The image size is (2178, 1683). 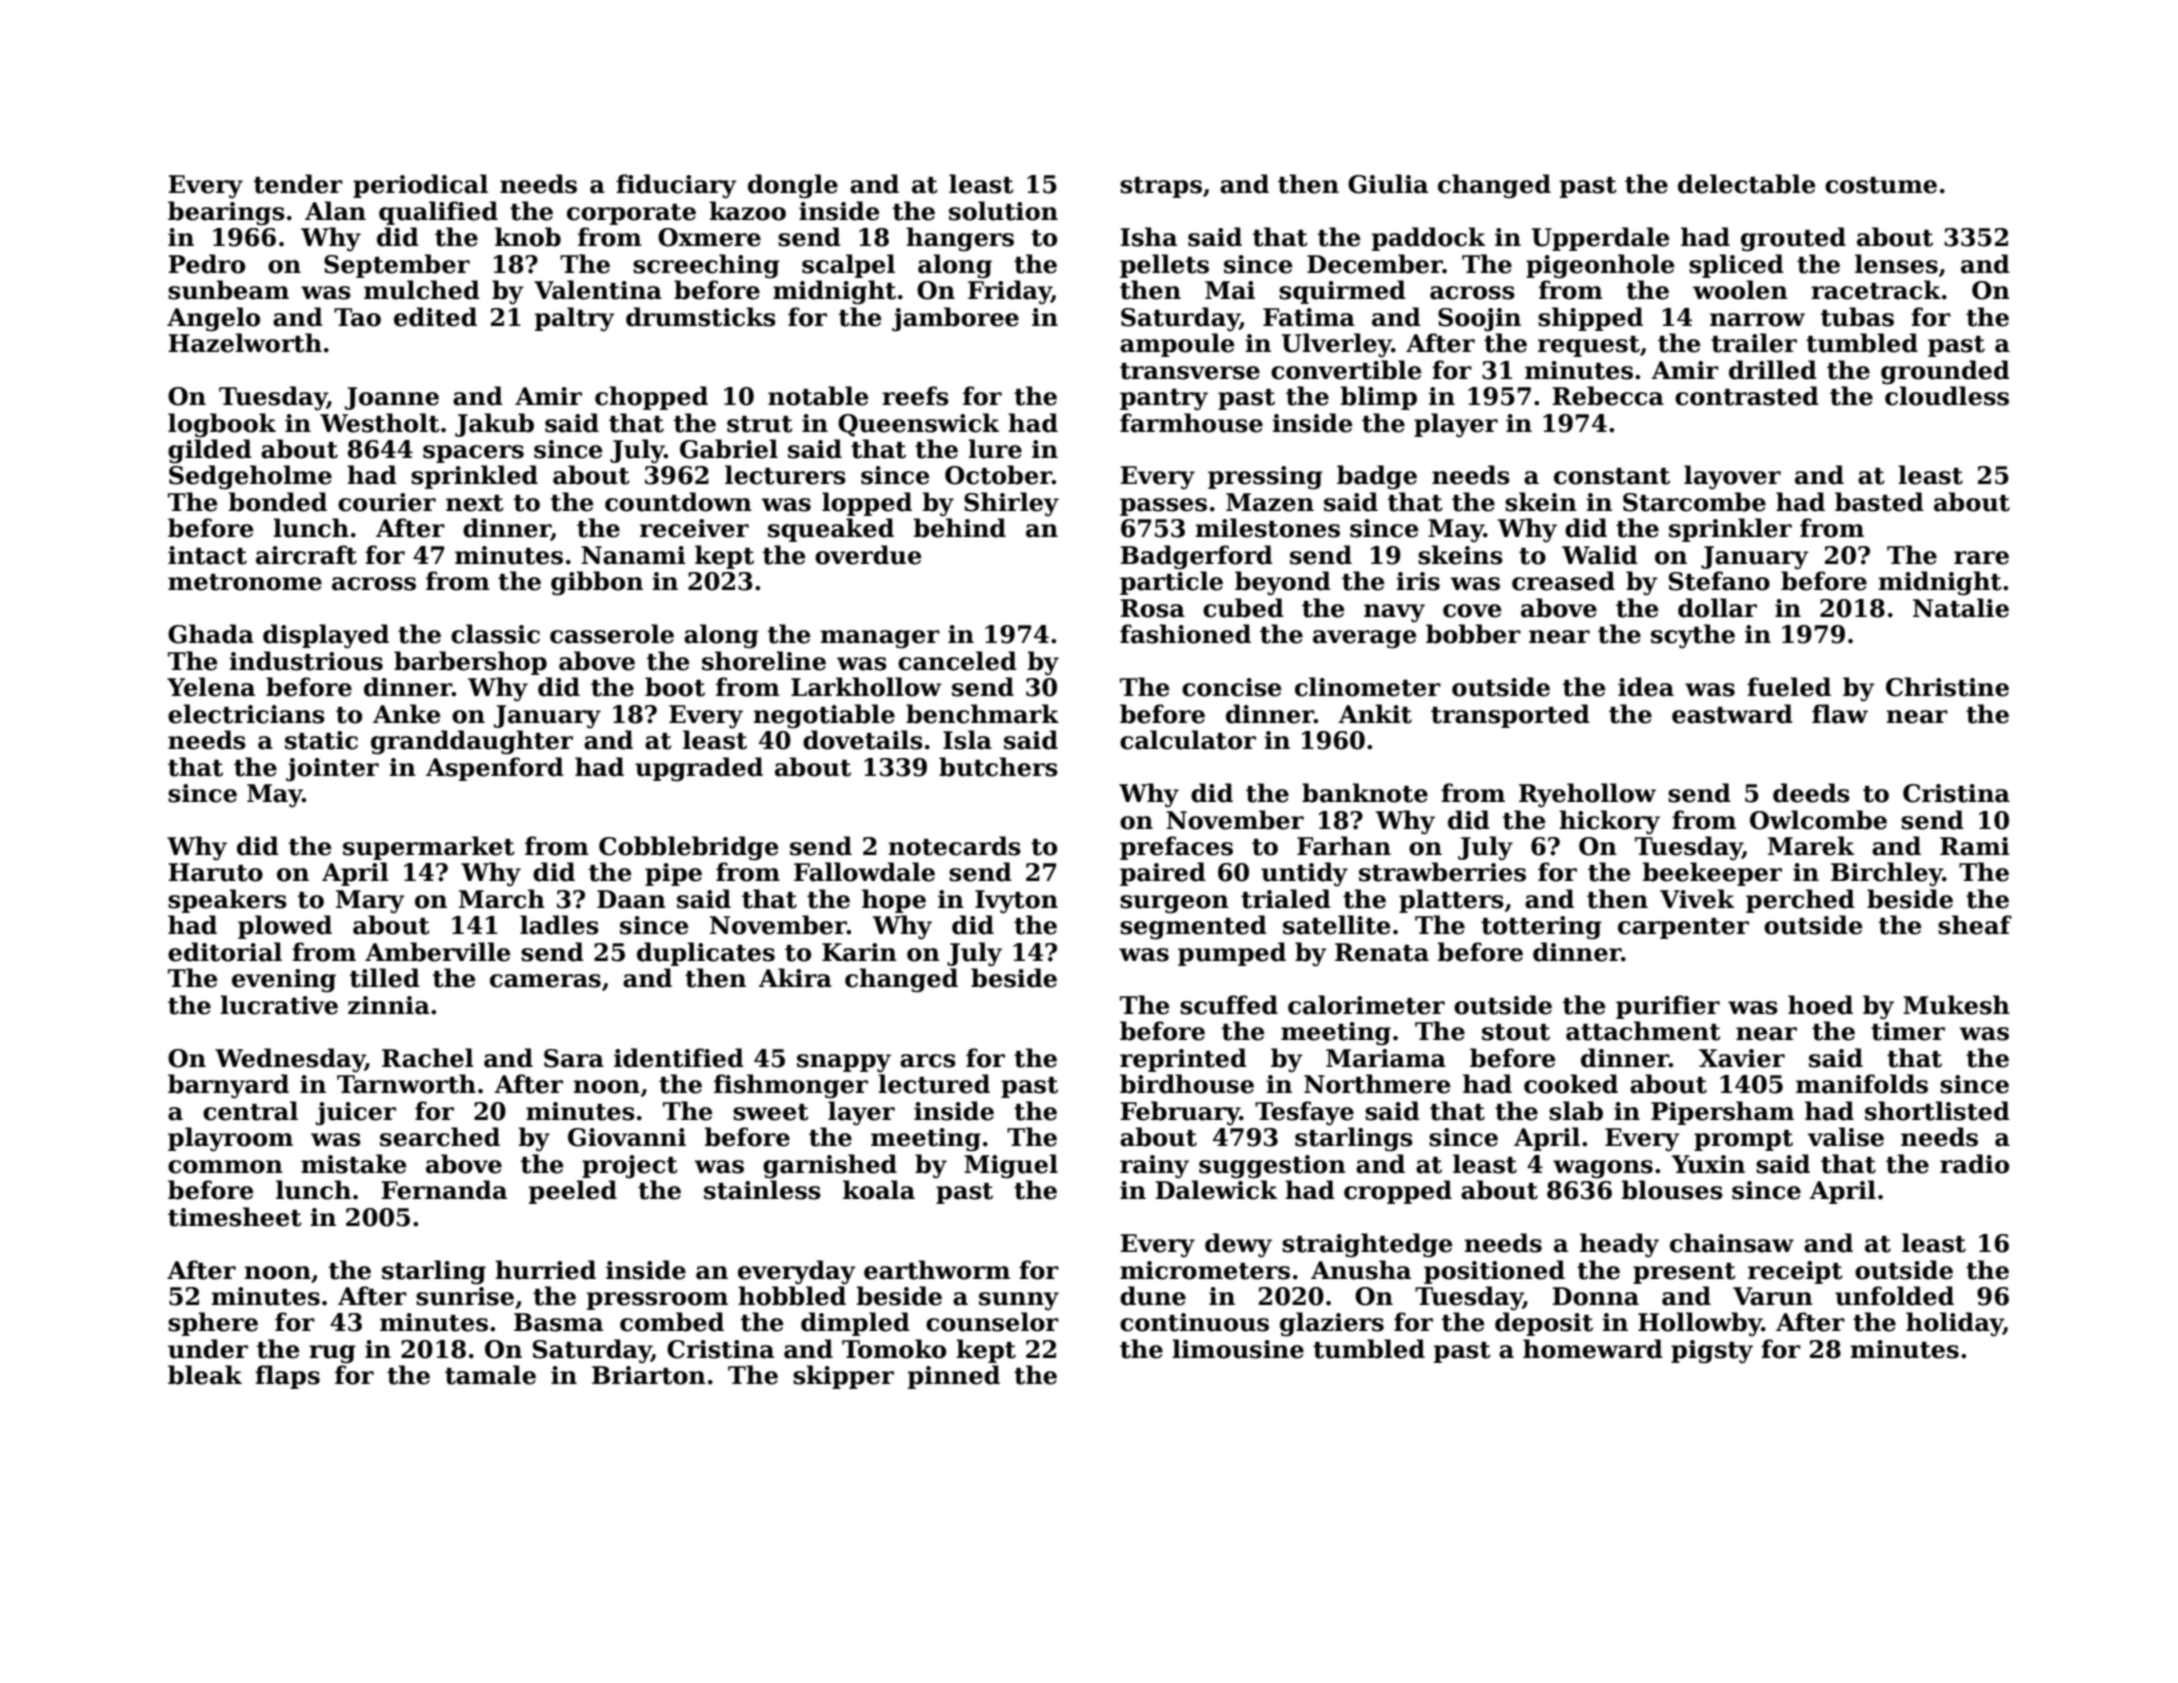 What do you see at coordinates (1232, 954) in the document?
I see `pumped` at bounding box center [1232, 954].
